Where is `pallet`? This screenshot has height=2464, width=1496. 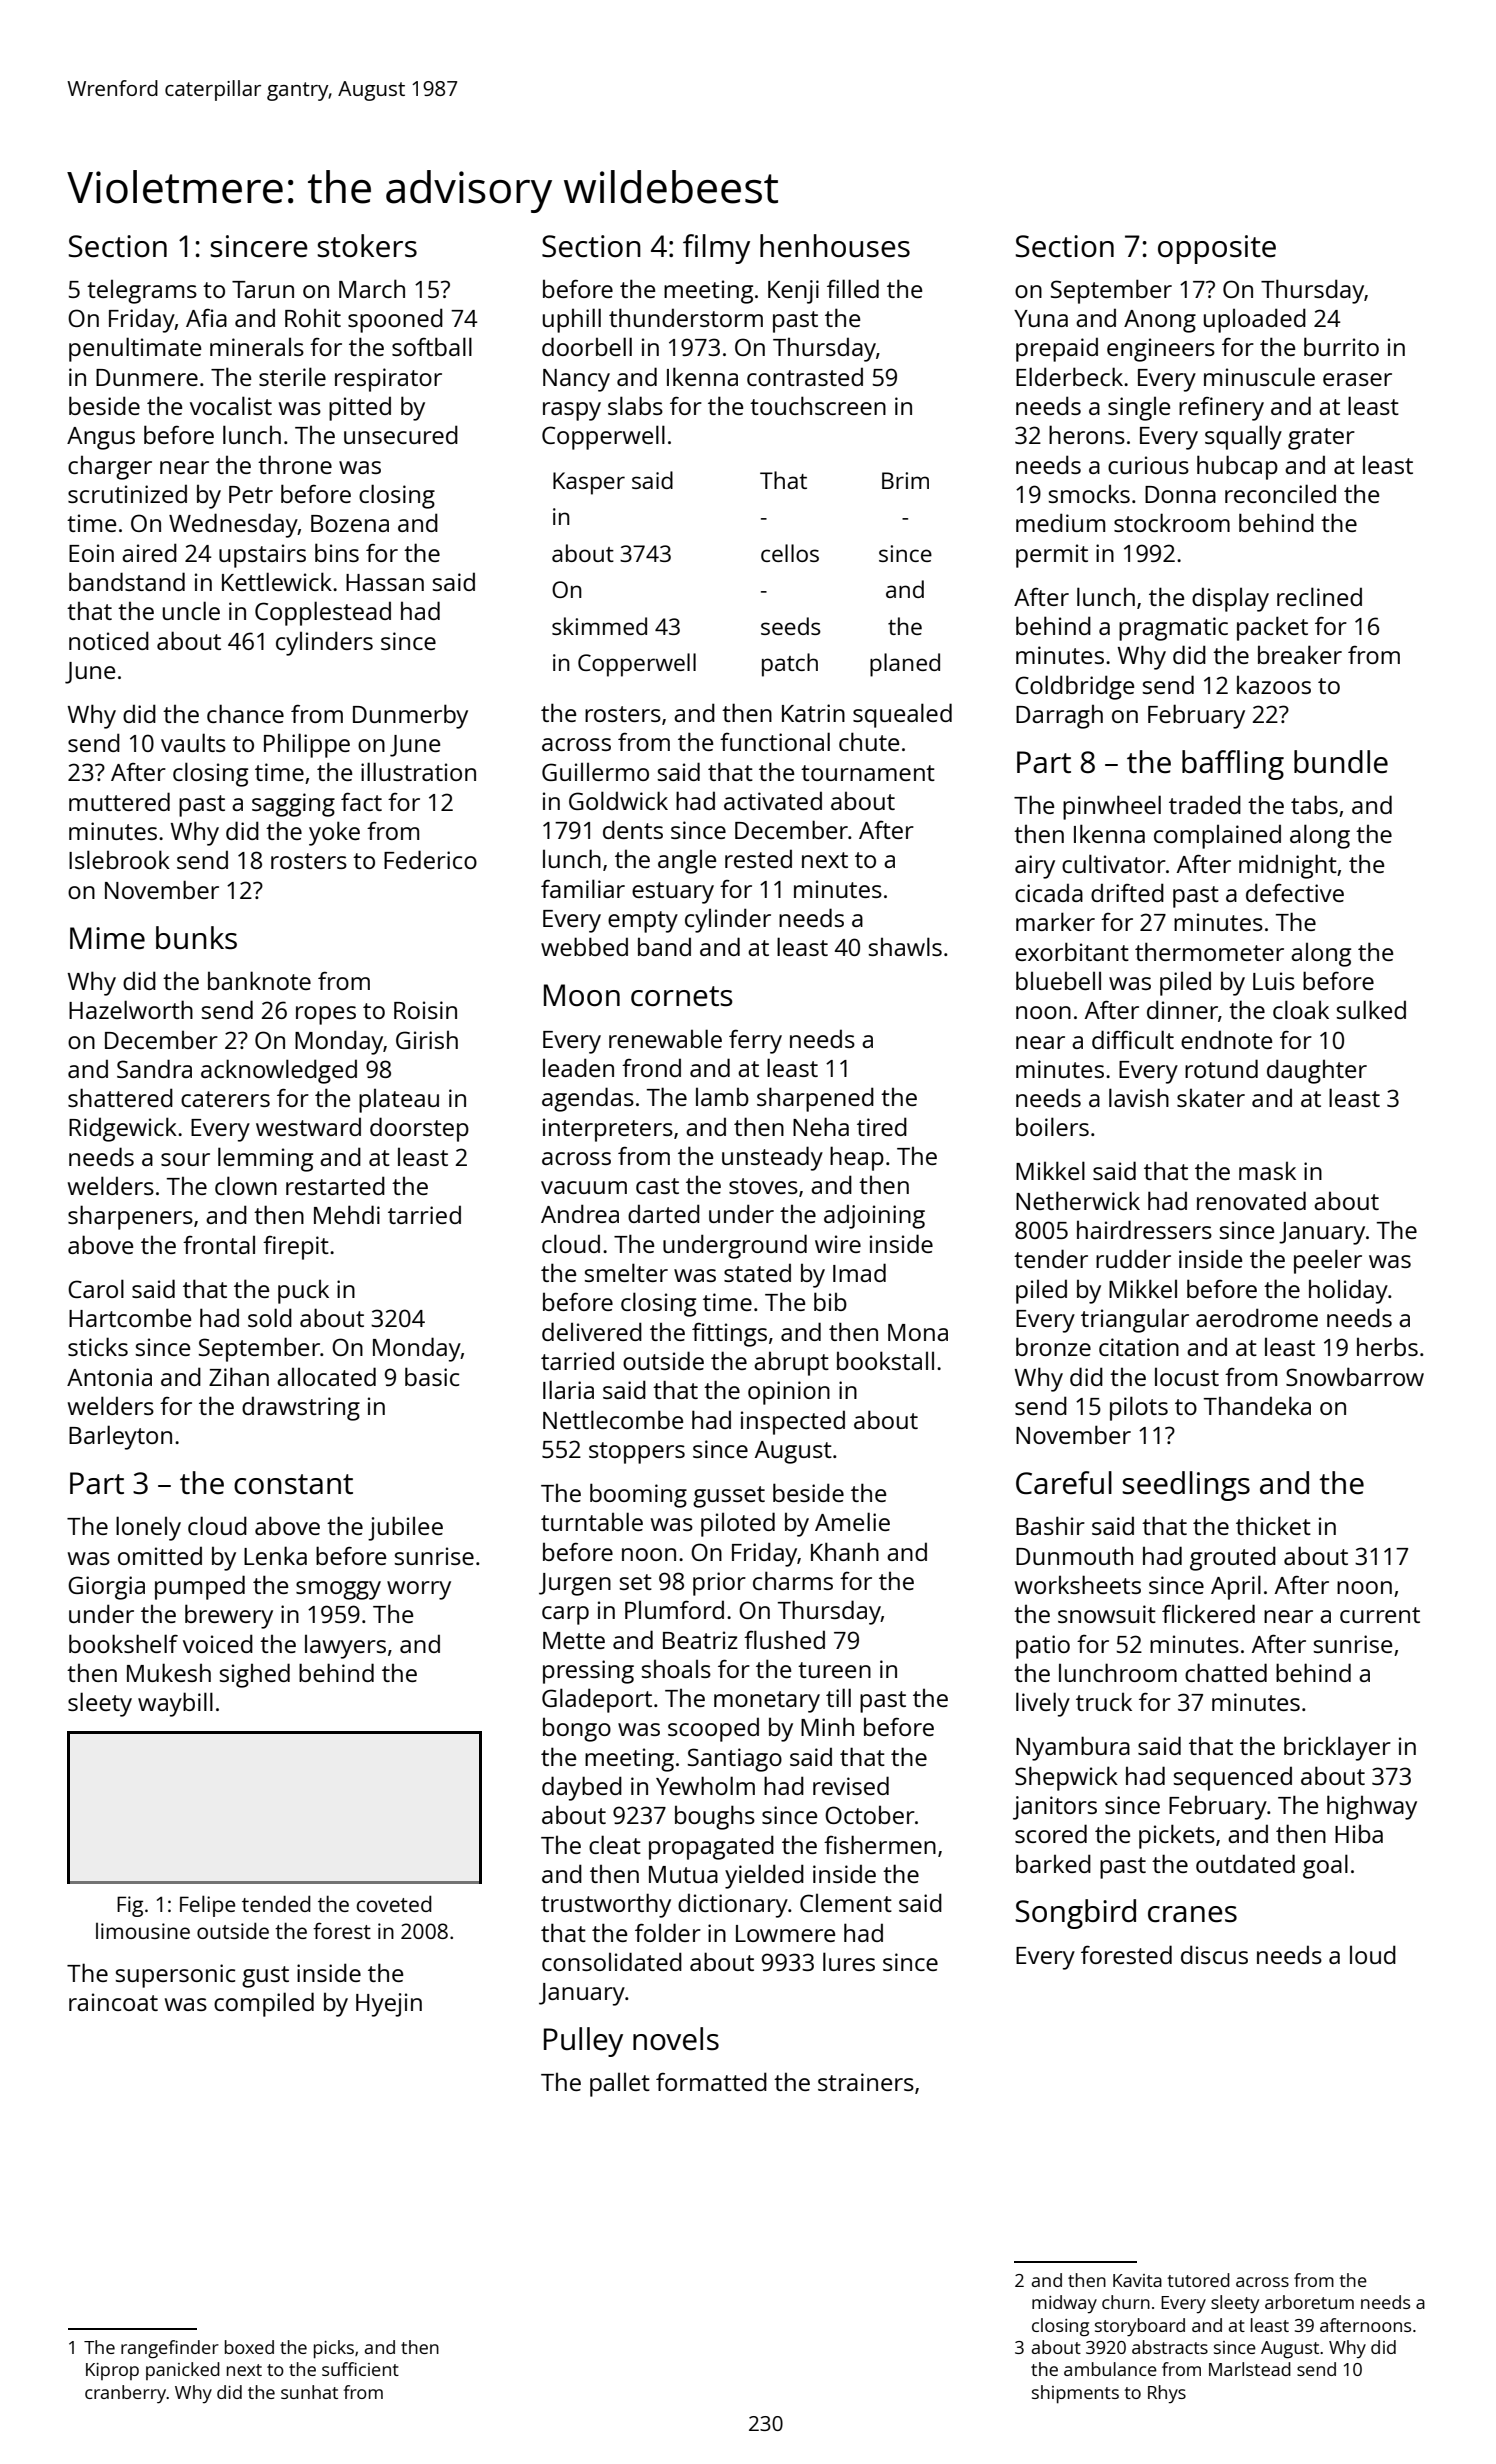
pallet is located at coordinates (620, 2085).
